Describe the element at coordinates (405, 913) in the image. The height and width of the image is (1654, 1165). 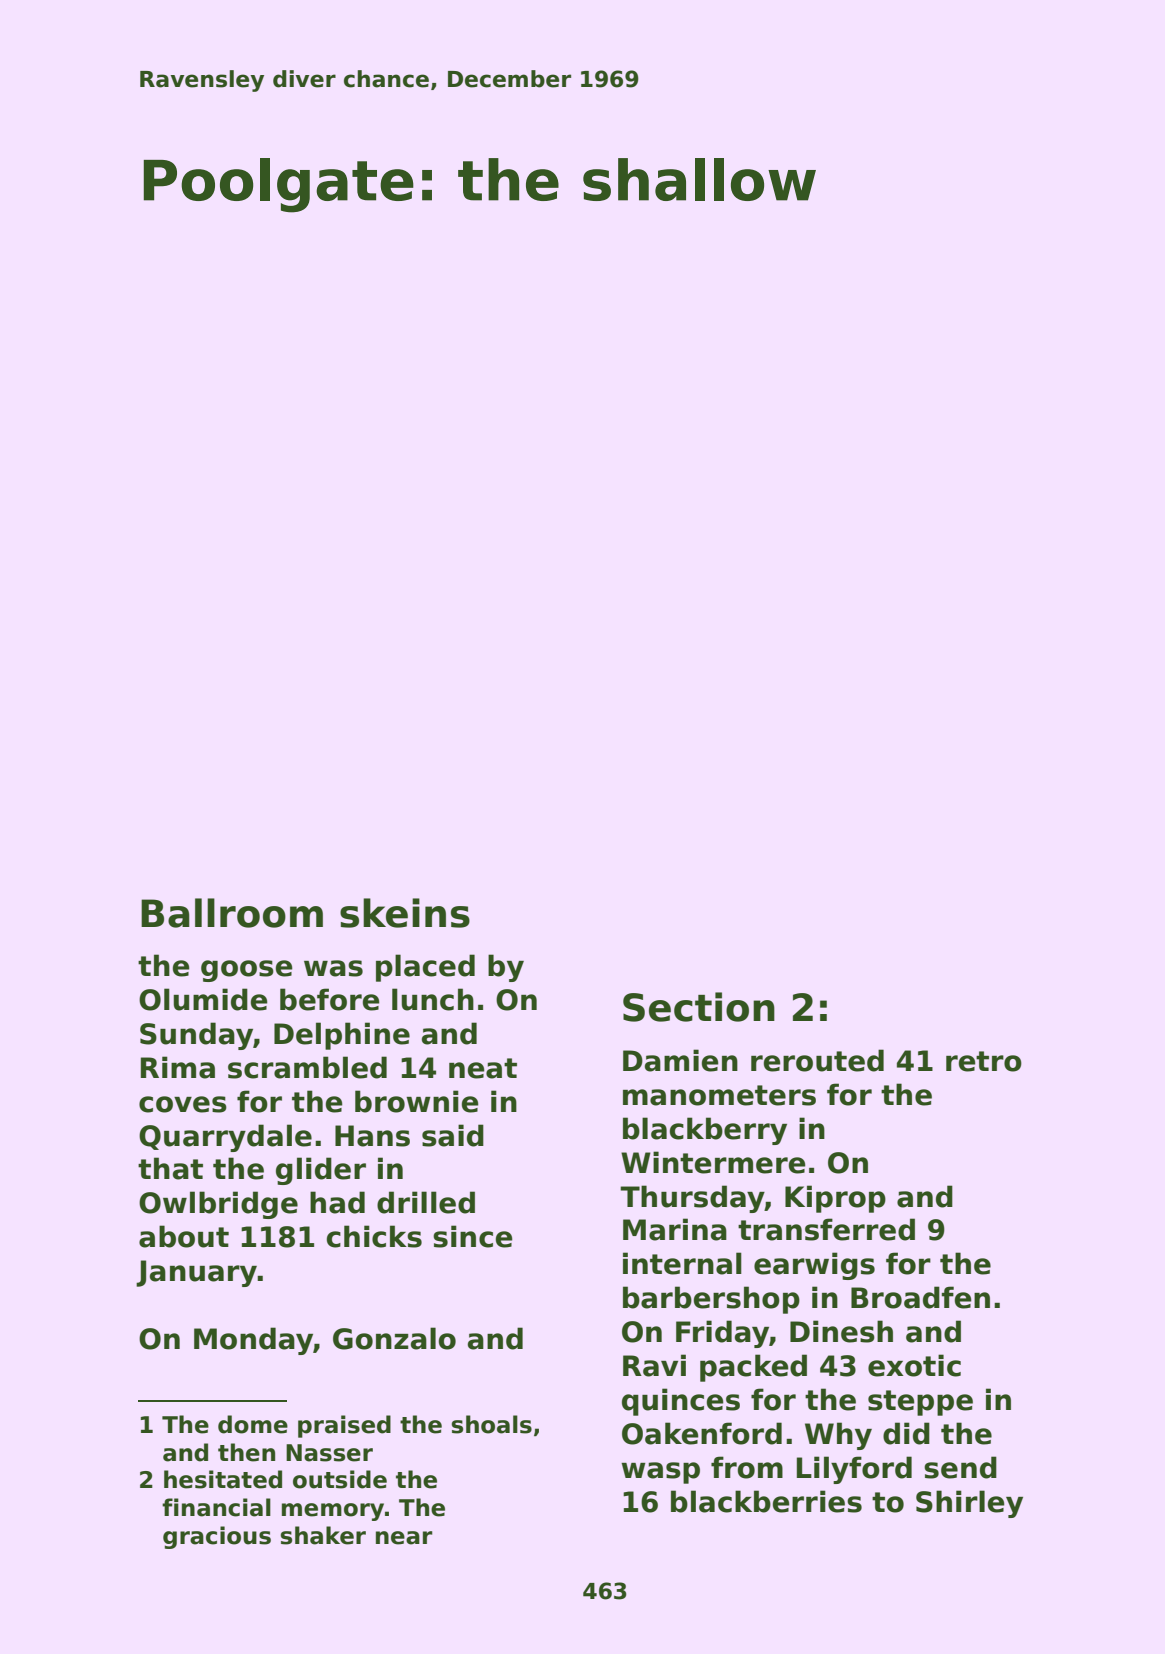
I see `skeins` at that location.
